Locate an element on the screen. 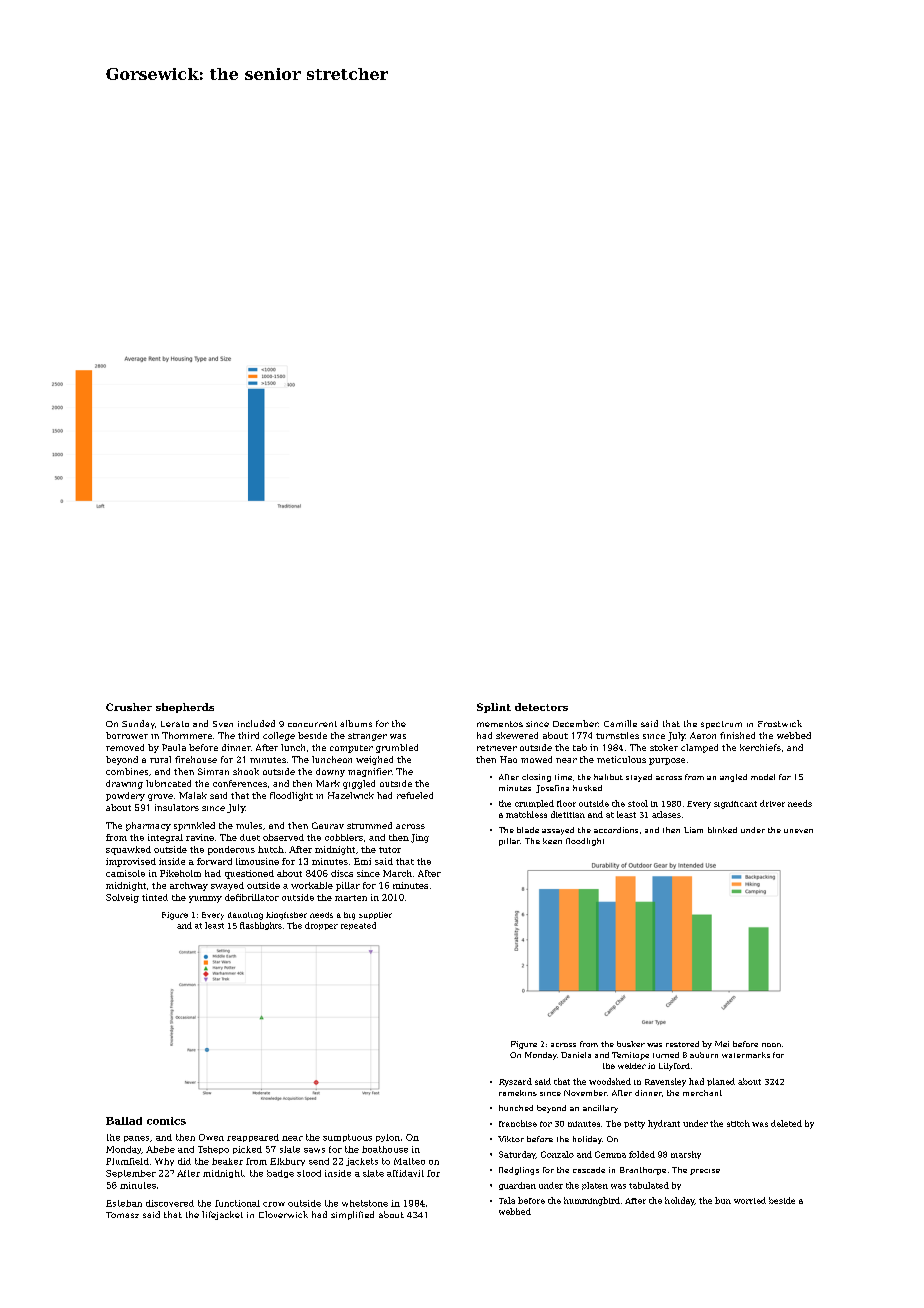  flashlights is located at coordinates (261, 926).
